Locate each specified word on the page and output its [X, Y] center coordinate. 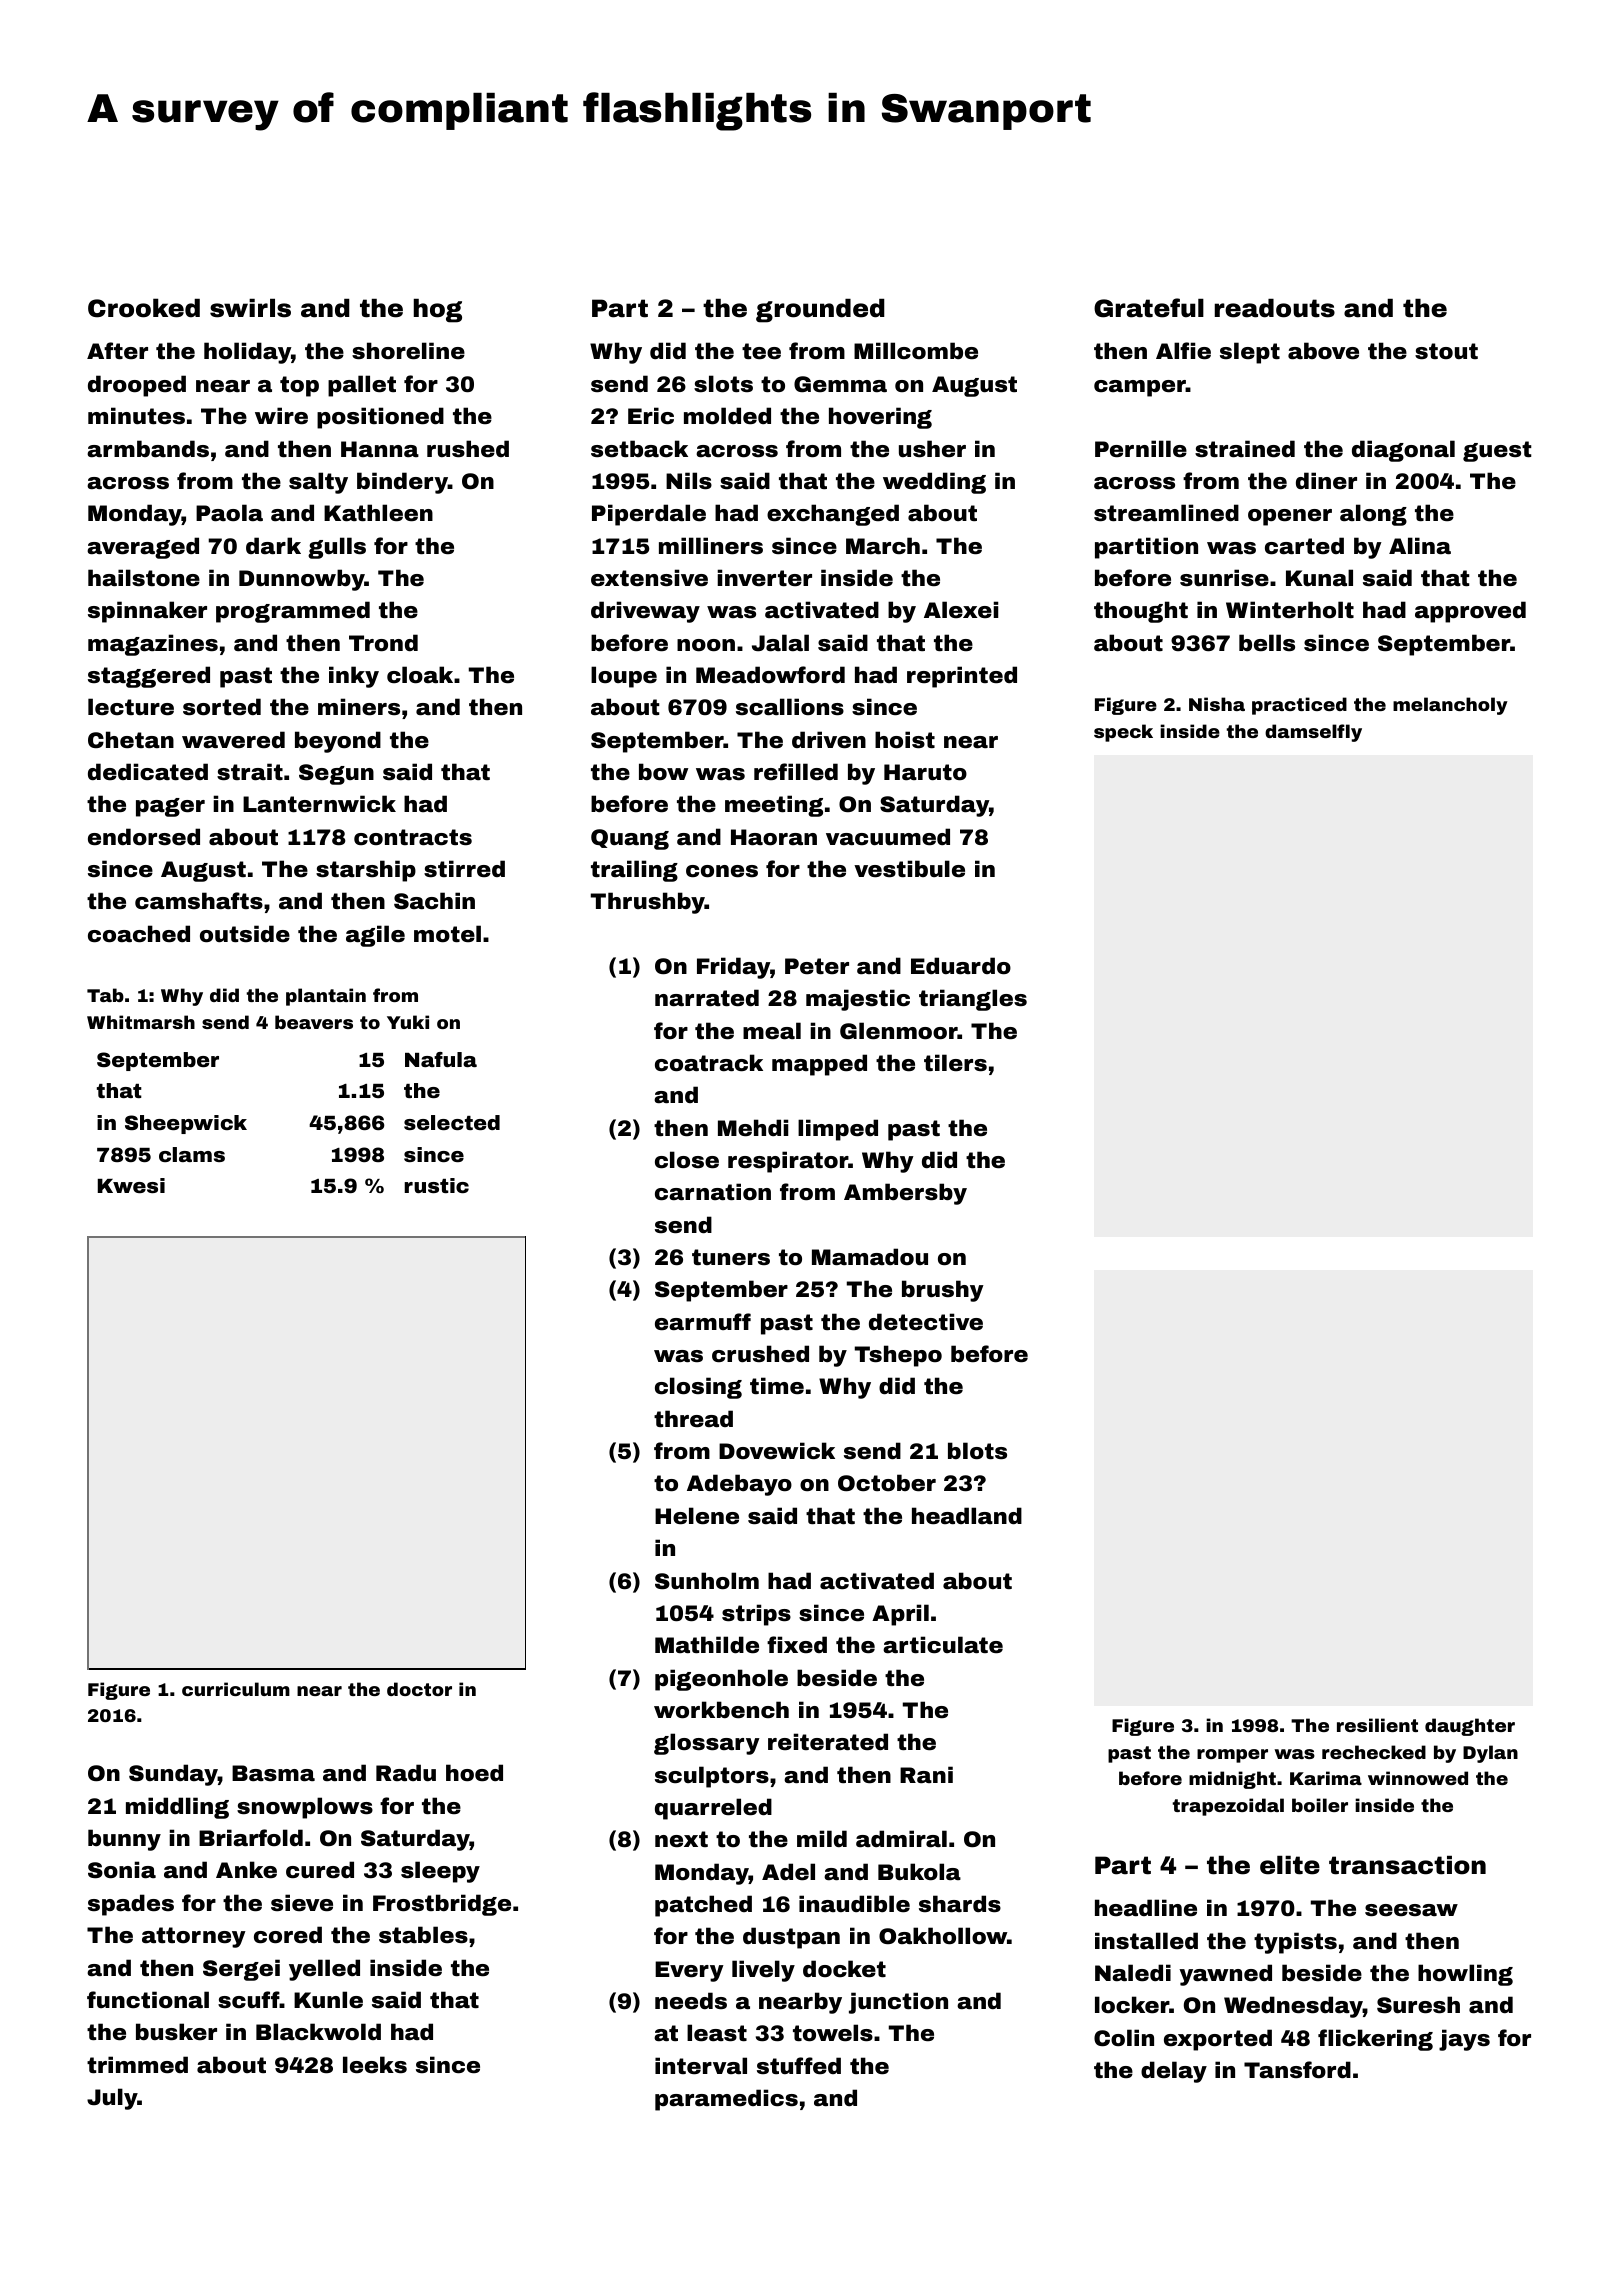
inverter [764, 577]
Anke [246, 1870]
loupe [624, 677]
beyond [338, 742]
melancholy [1450, 706]
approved [1470, 612]
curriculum [236, 1689]
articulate [943, 1645]
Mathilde [707, 1644]
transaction [1407, 1865]
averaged [143, 548]
